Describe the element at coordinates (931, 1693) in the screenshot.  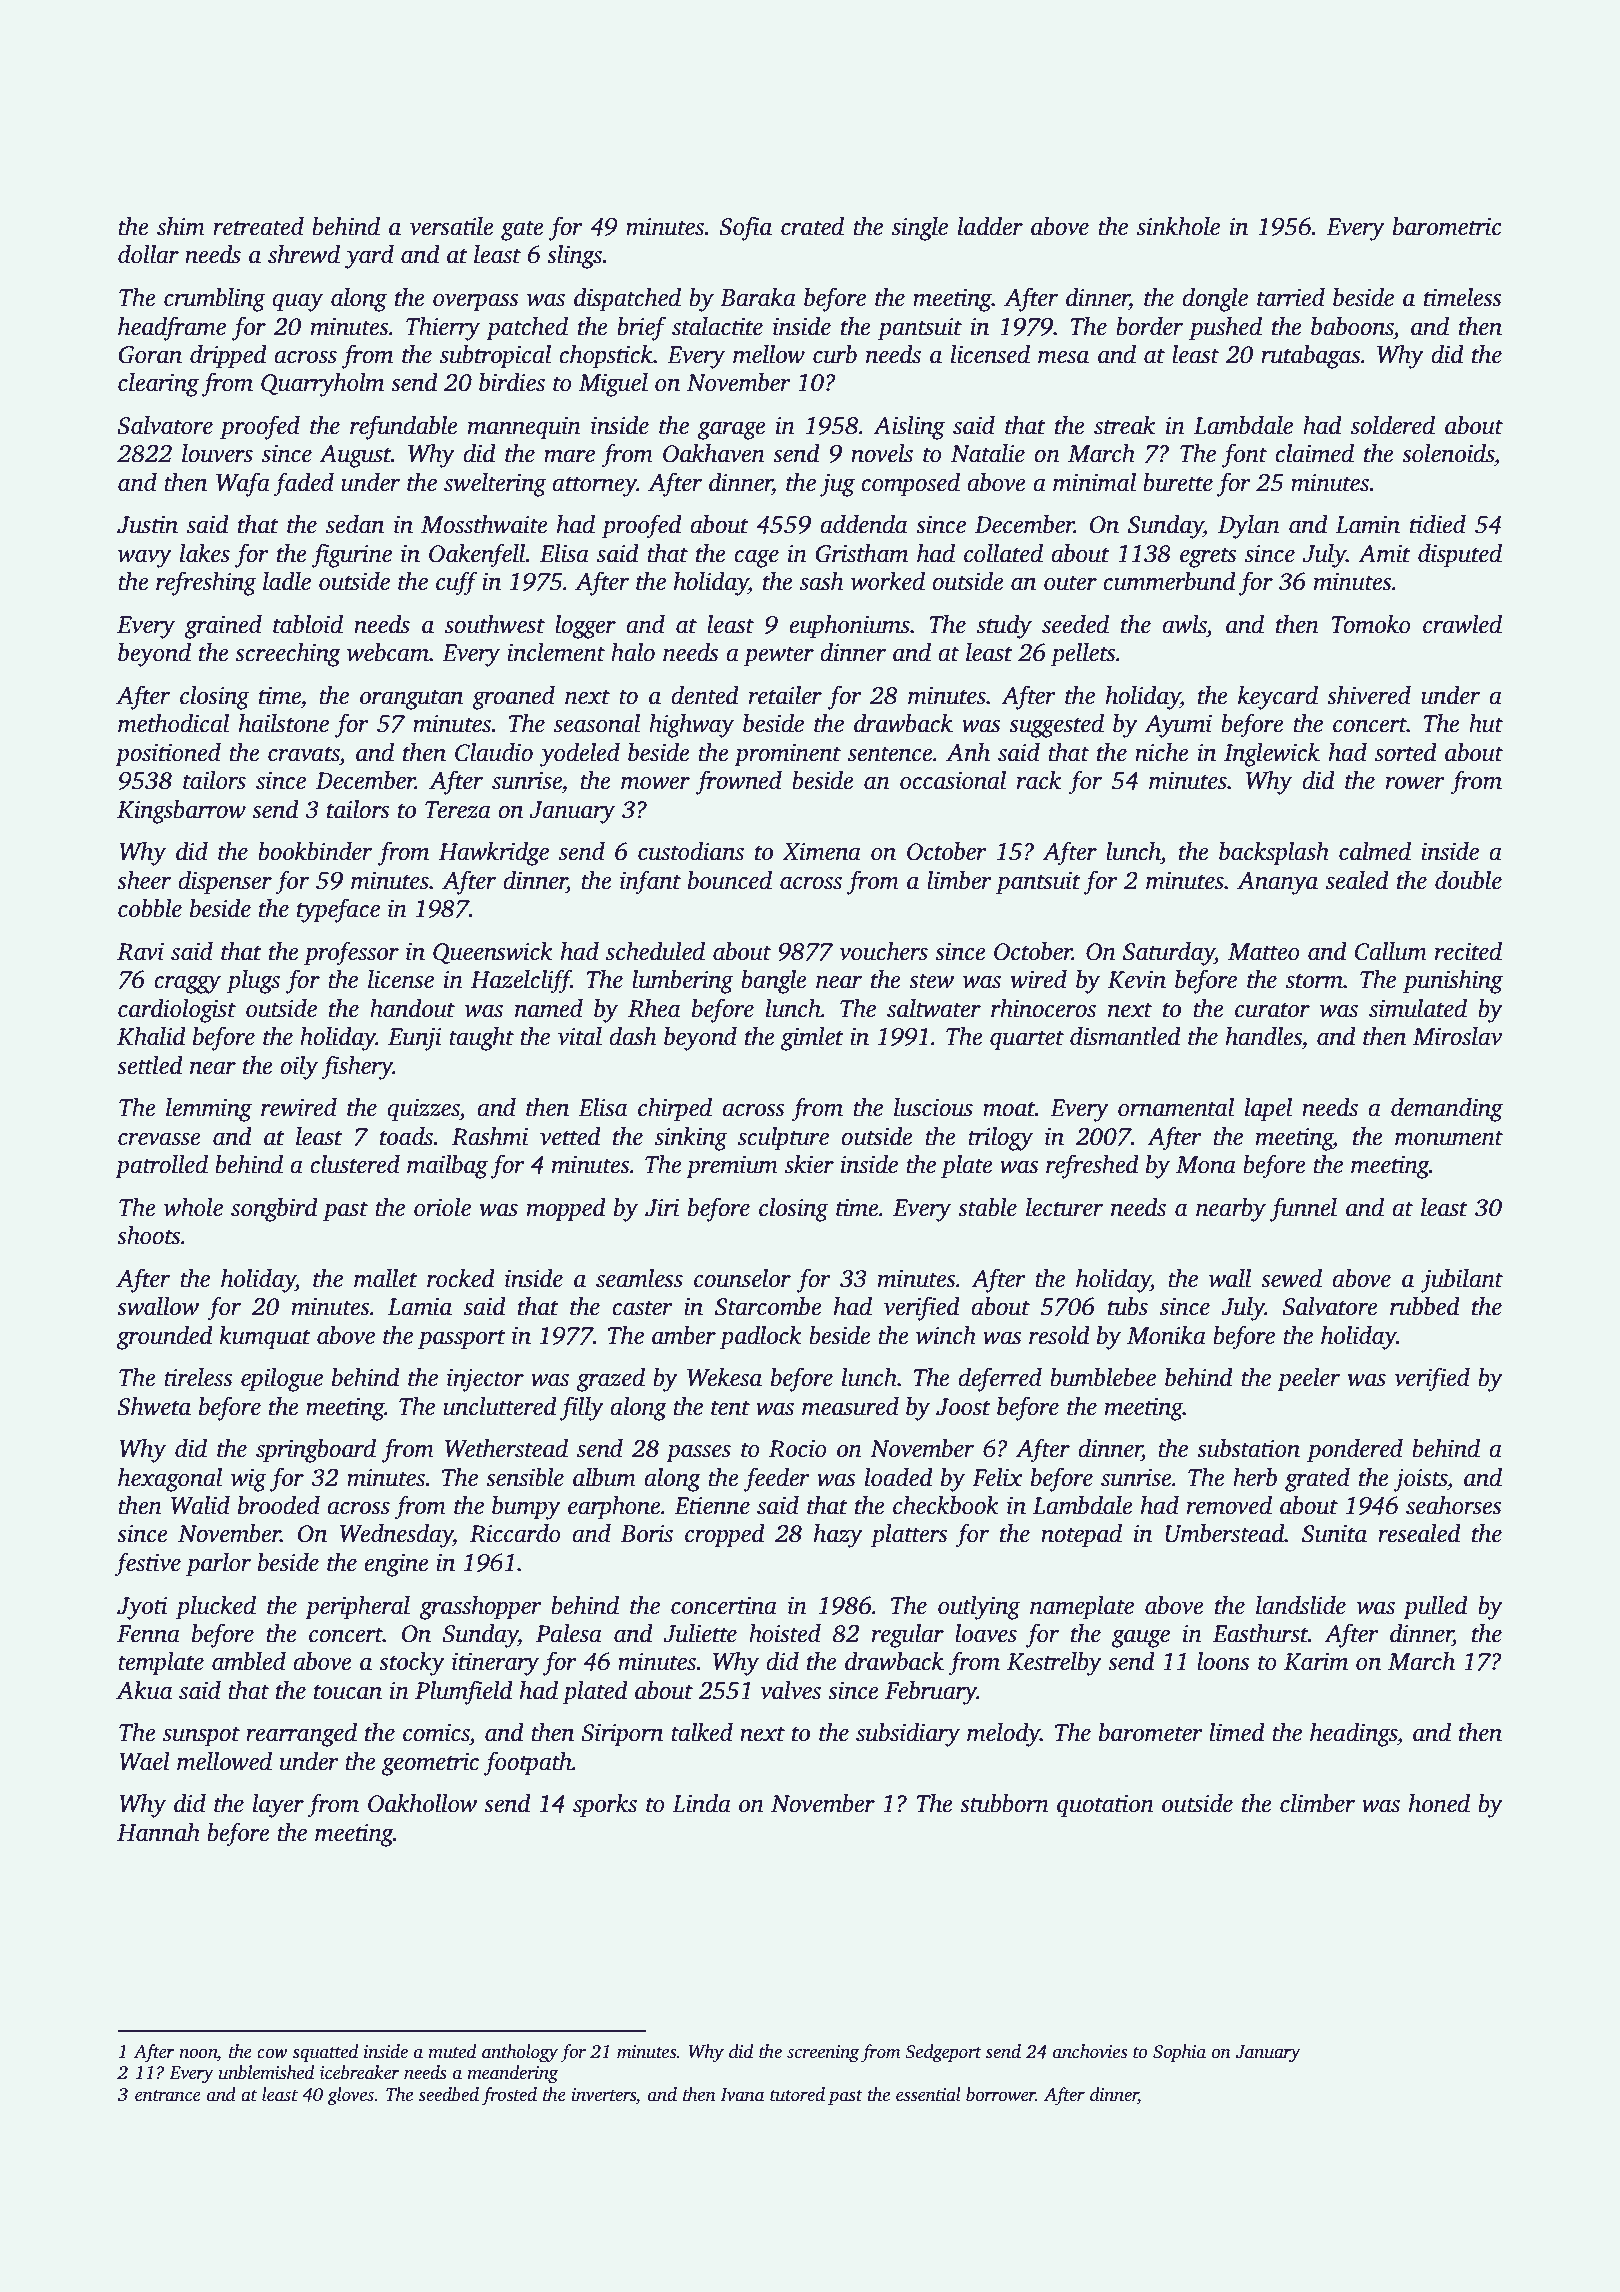
I see `February` at that location.
